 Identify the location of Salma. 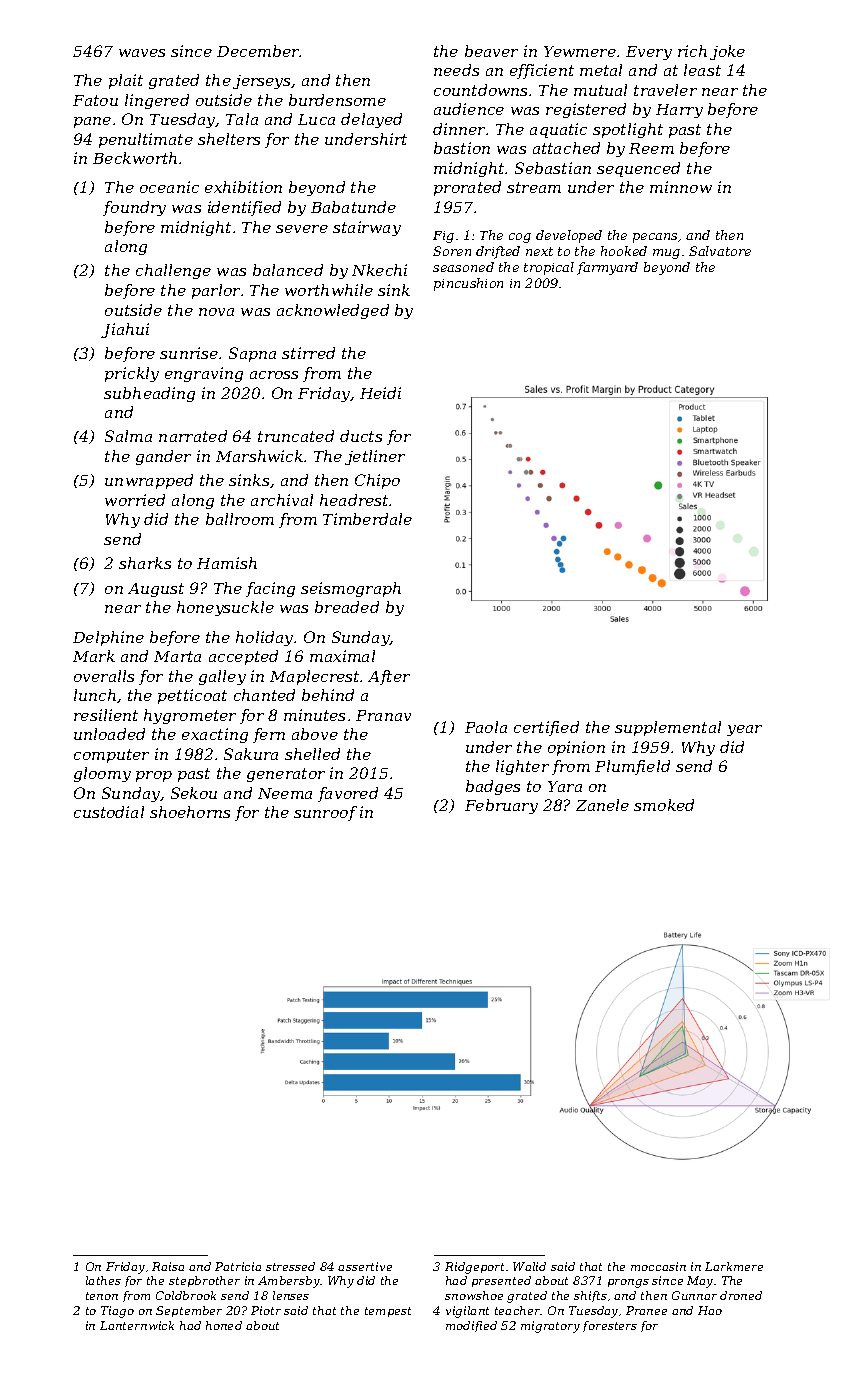
(128, 436).
